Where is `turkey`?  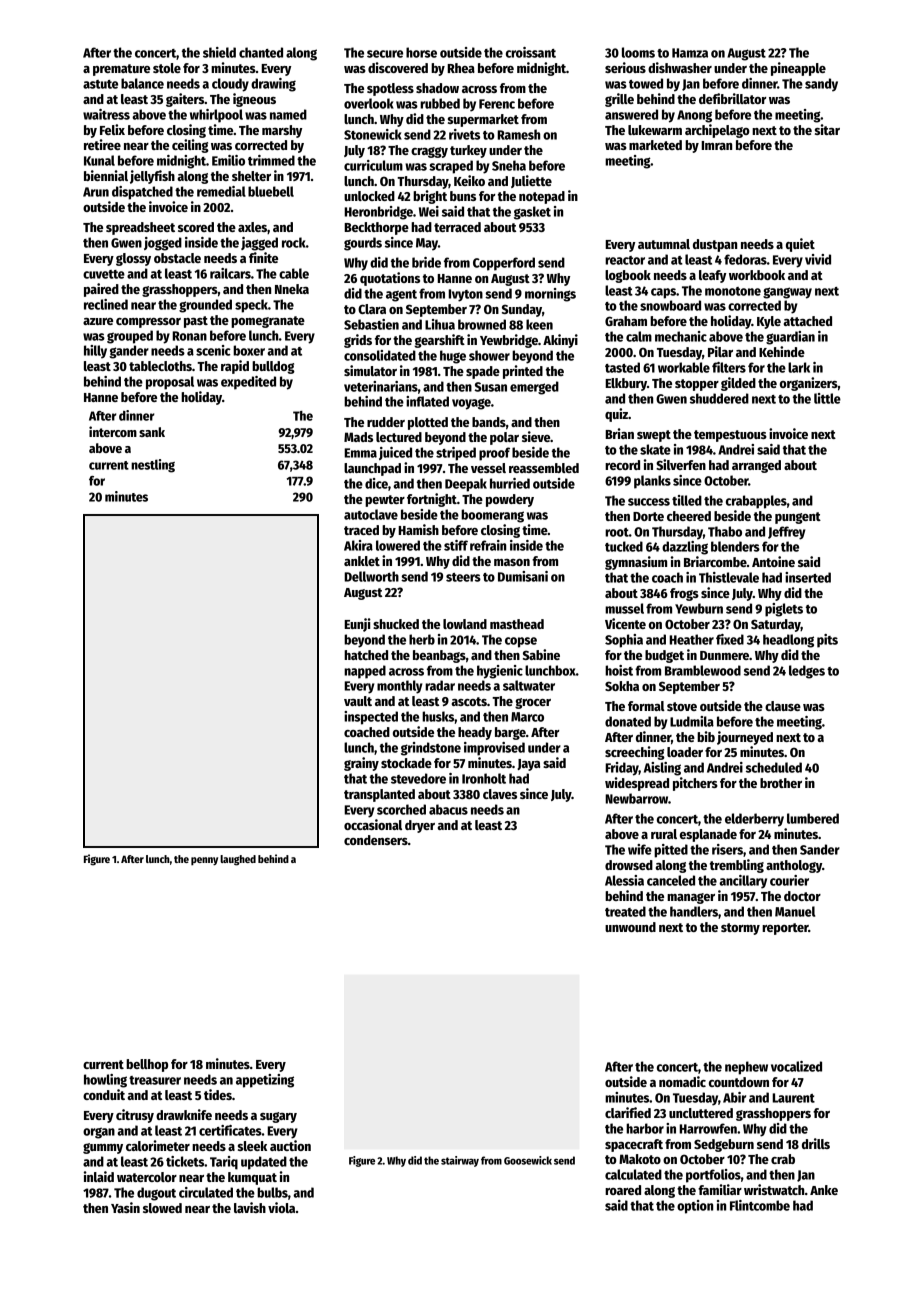 turkey is located at coordinates (468, 151).
